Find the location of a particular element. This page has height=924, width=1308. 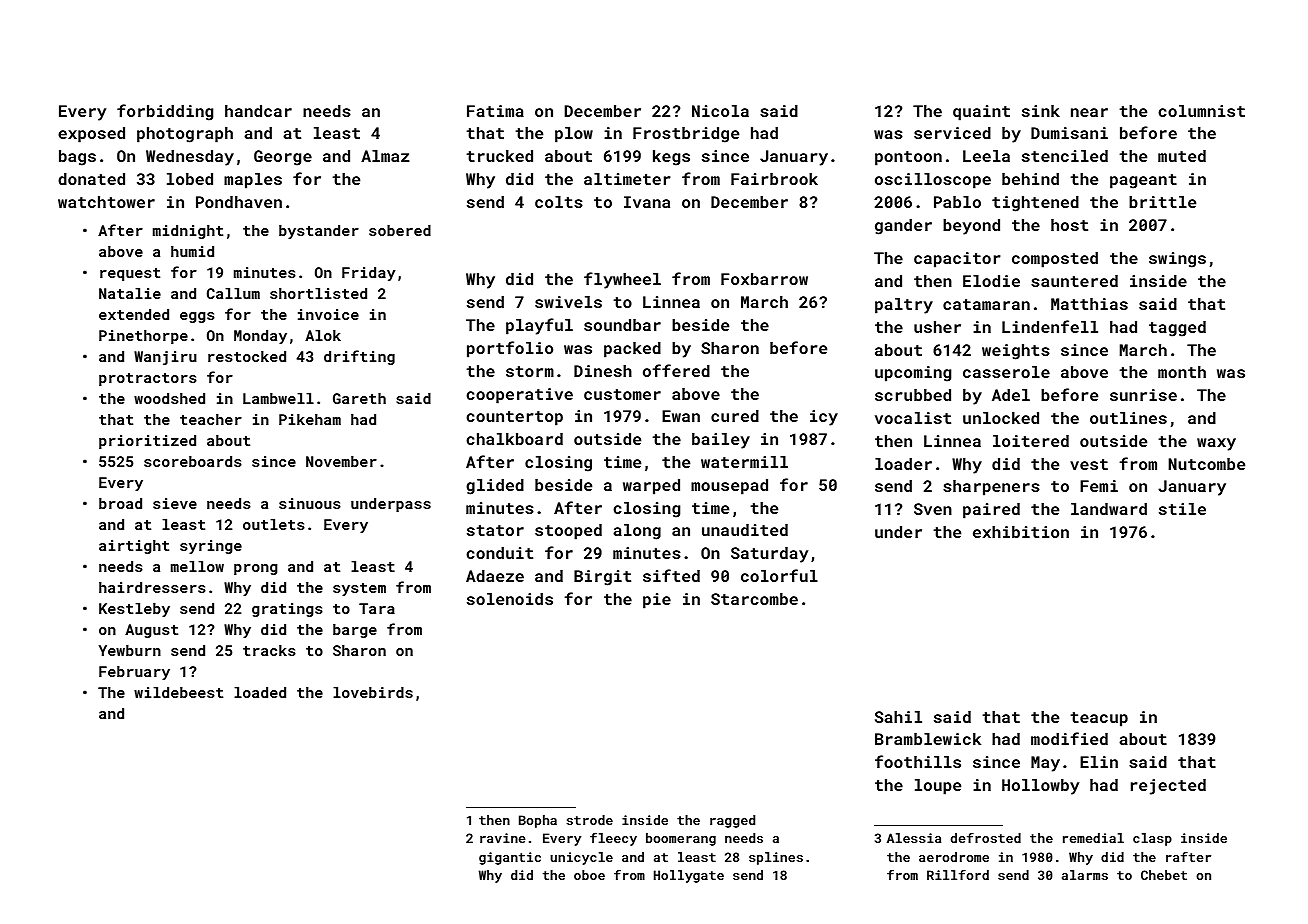

near is located at coordinates (1089, 112).
